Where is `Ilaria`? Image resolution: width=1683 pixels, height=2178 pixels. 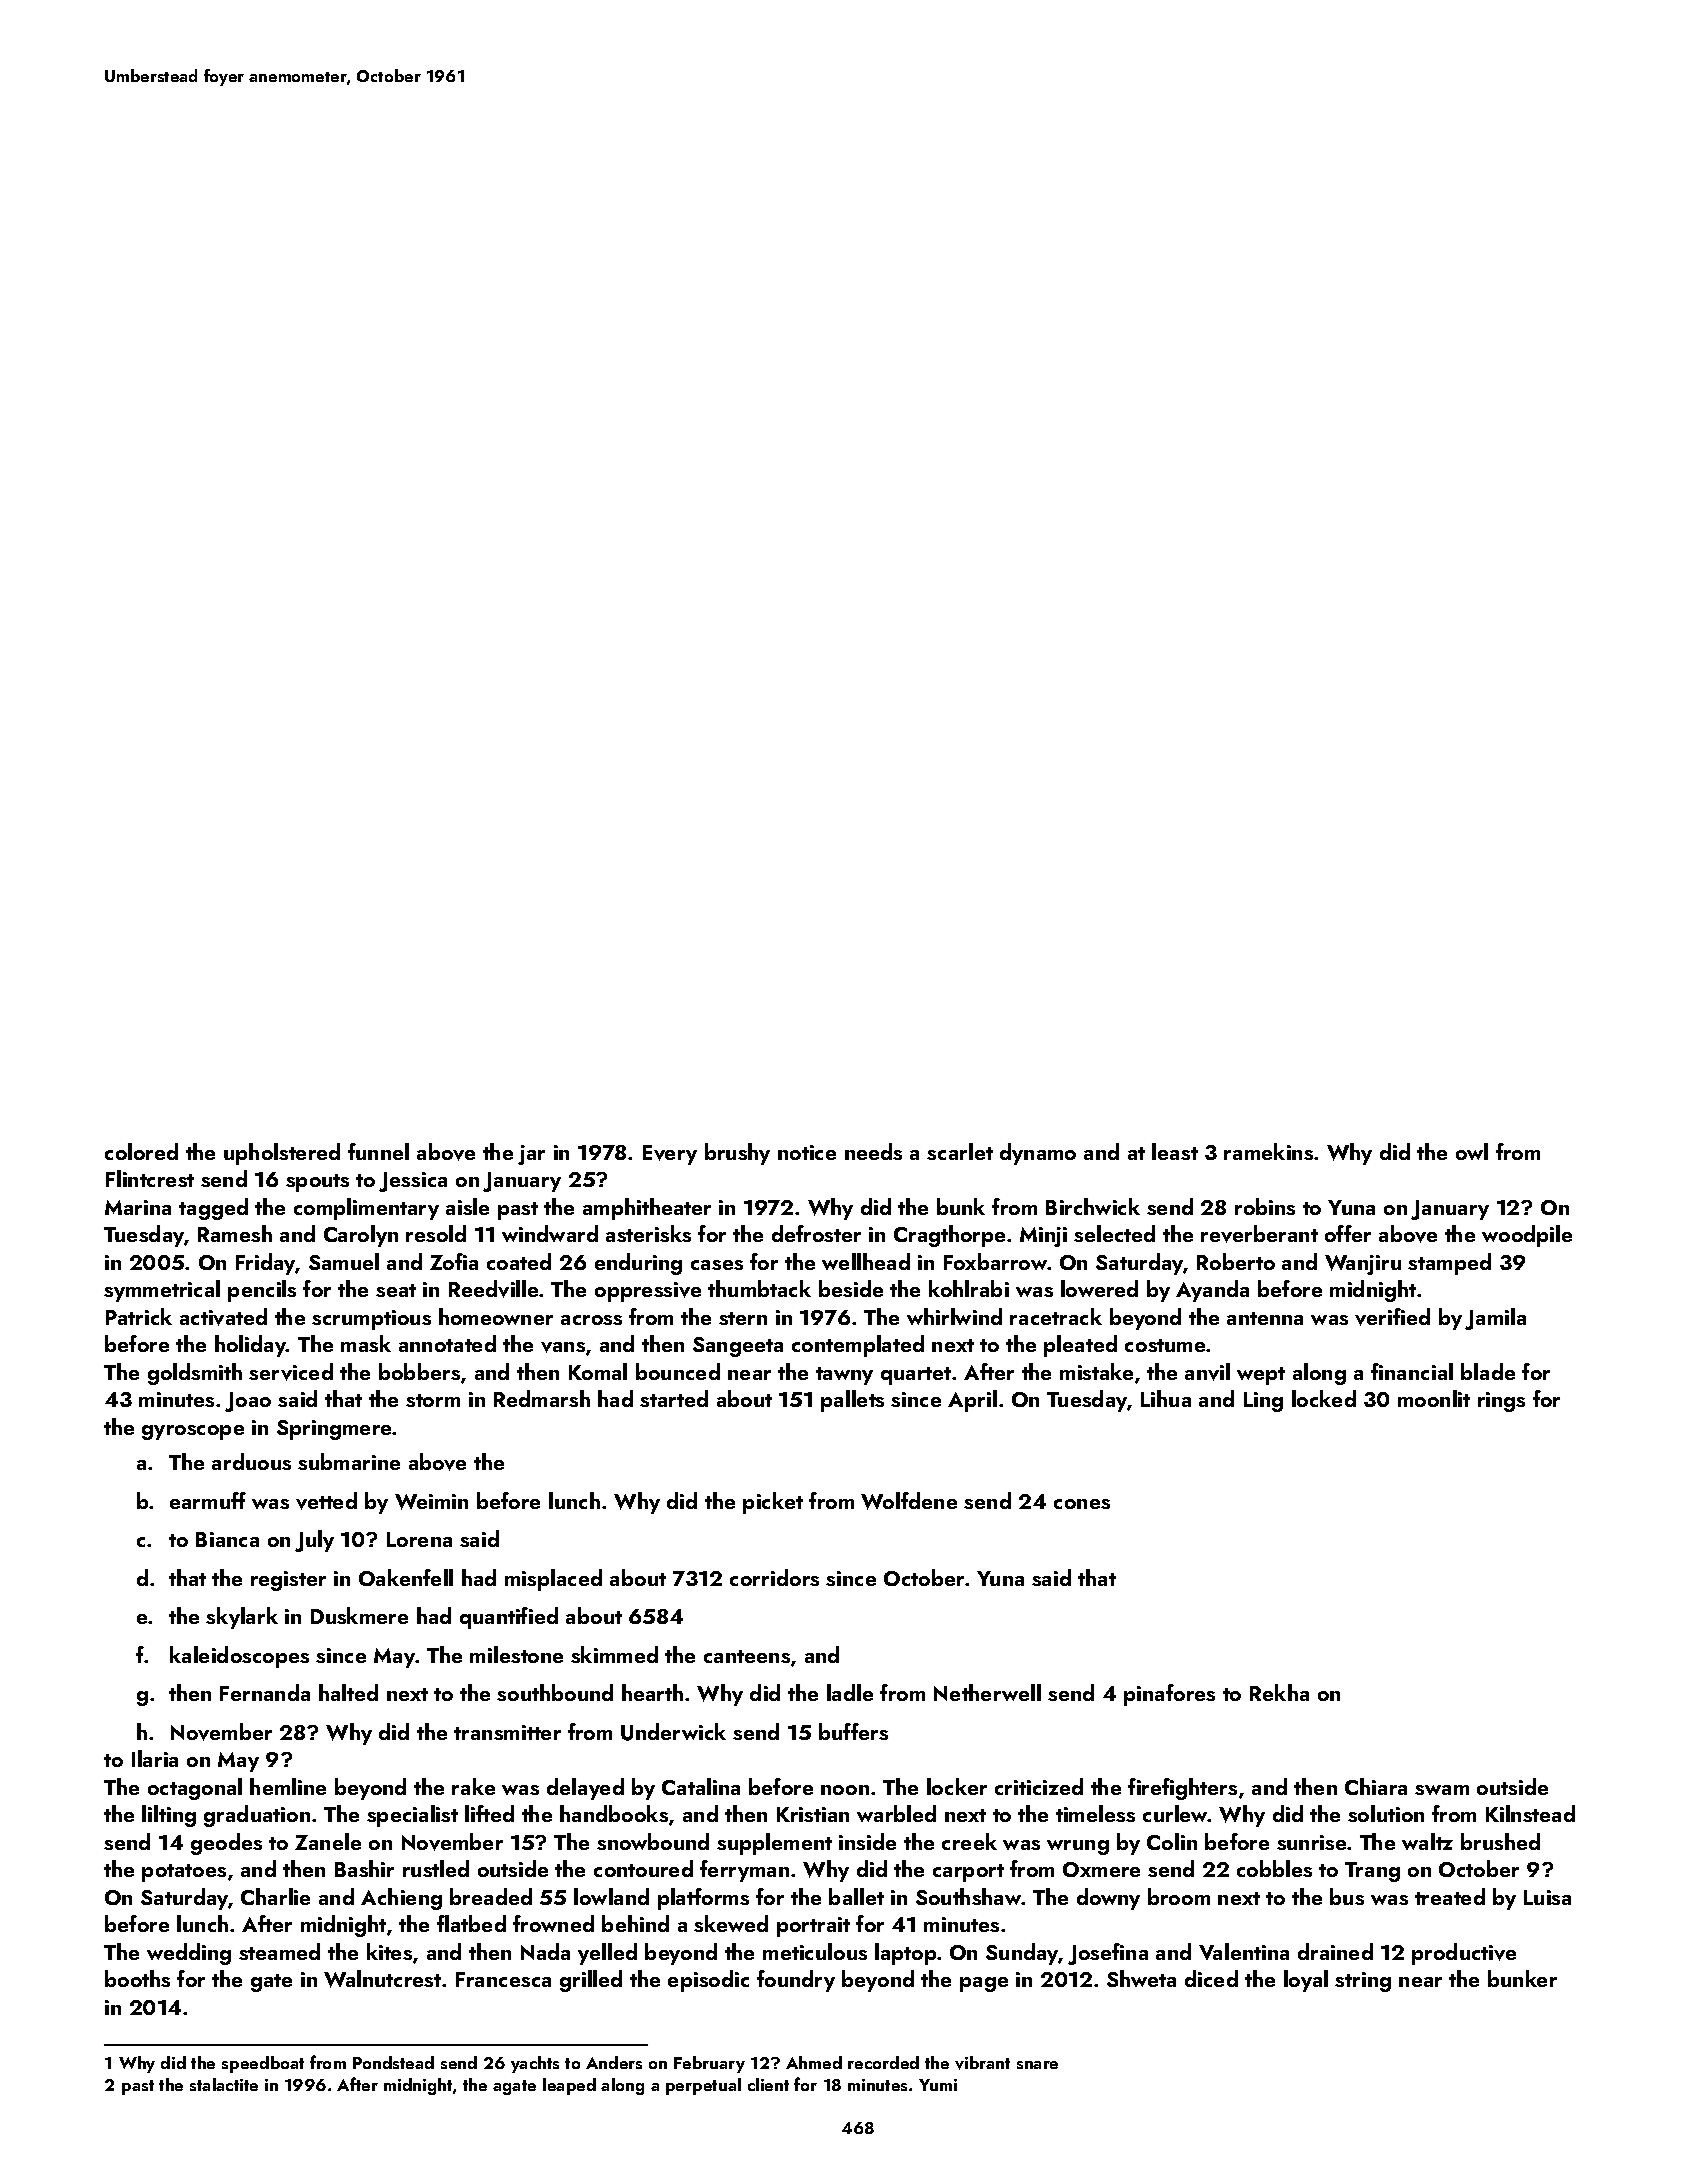
Ilaria is located at coordinates (155, 1758).
